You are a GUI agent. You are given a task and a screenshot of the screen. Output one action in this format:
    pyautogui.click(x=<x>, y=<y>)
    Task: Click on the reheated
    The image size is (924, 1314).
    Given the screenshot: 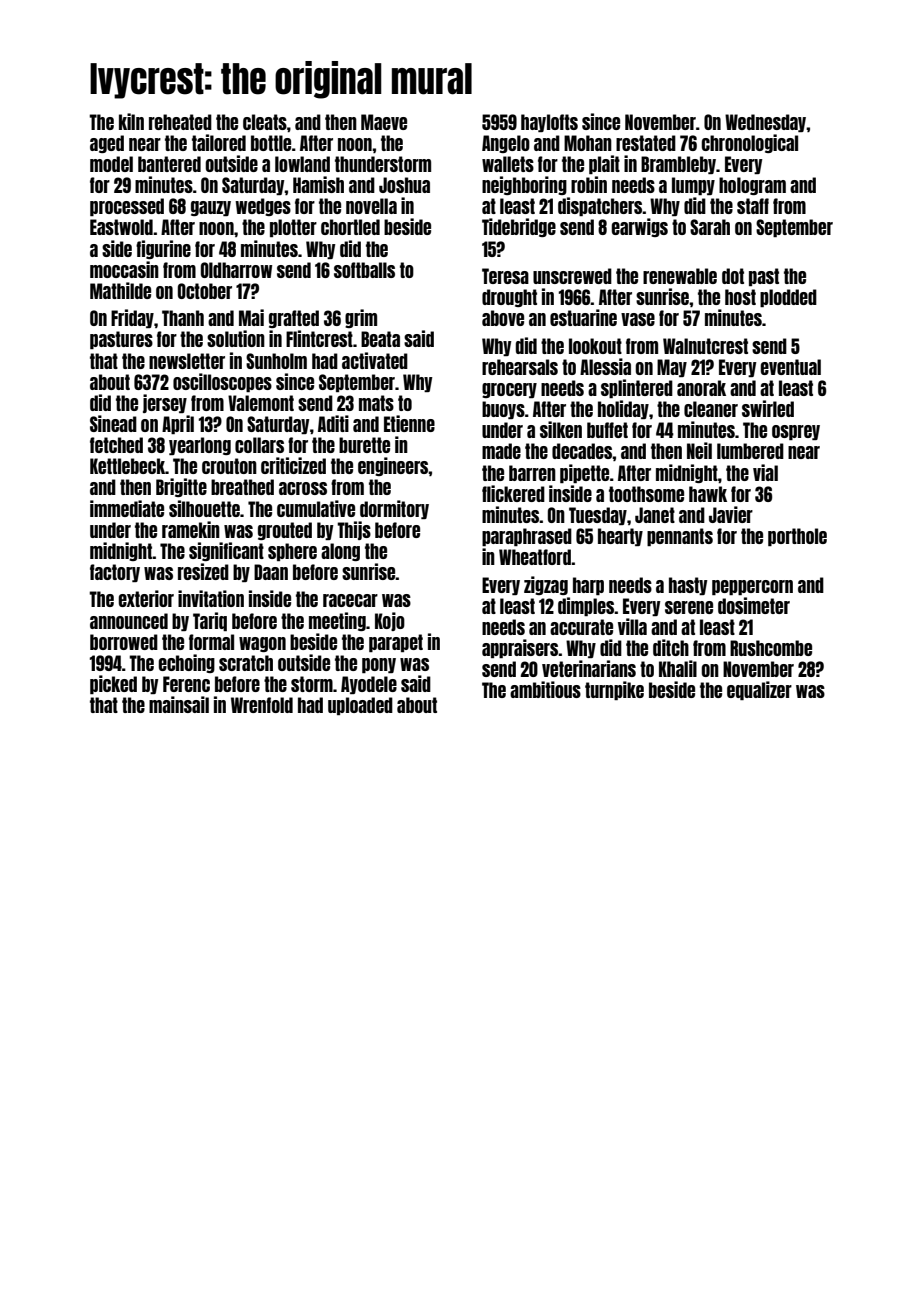 What is the action you would take?
    pyautogui.click(x=180, y=122)
